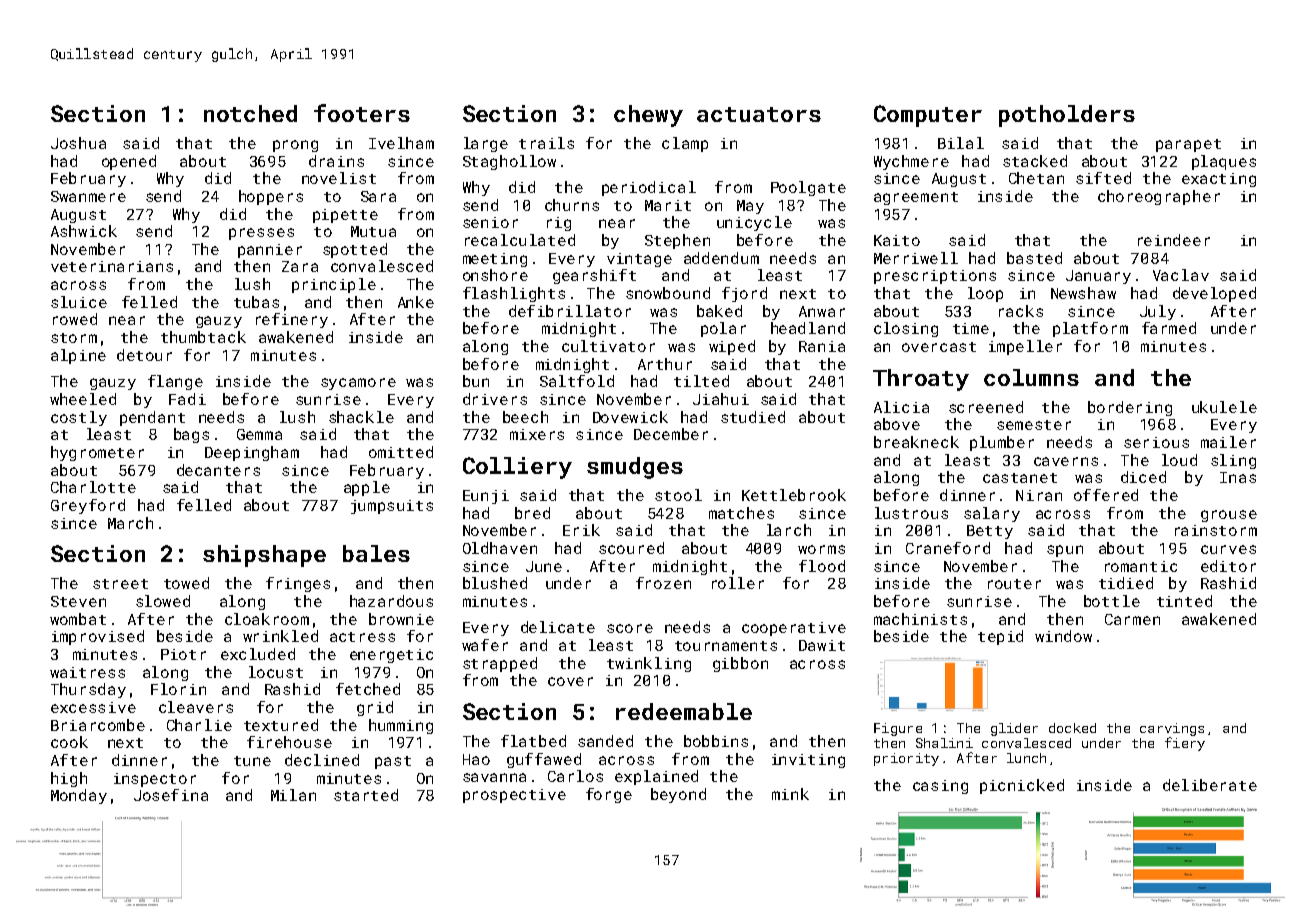  What do you see at coordinates (97, 453) in the page?
I see `hygrometer` at bounding box center [97, 453].
